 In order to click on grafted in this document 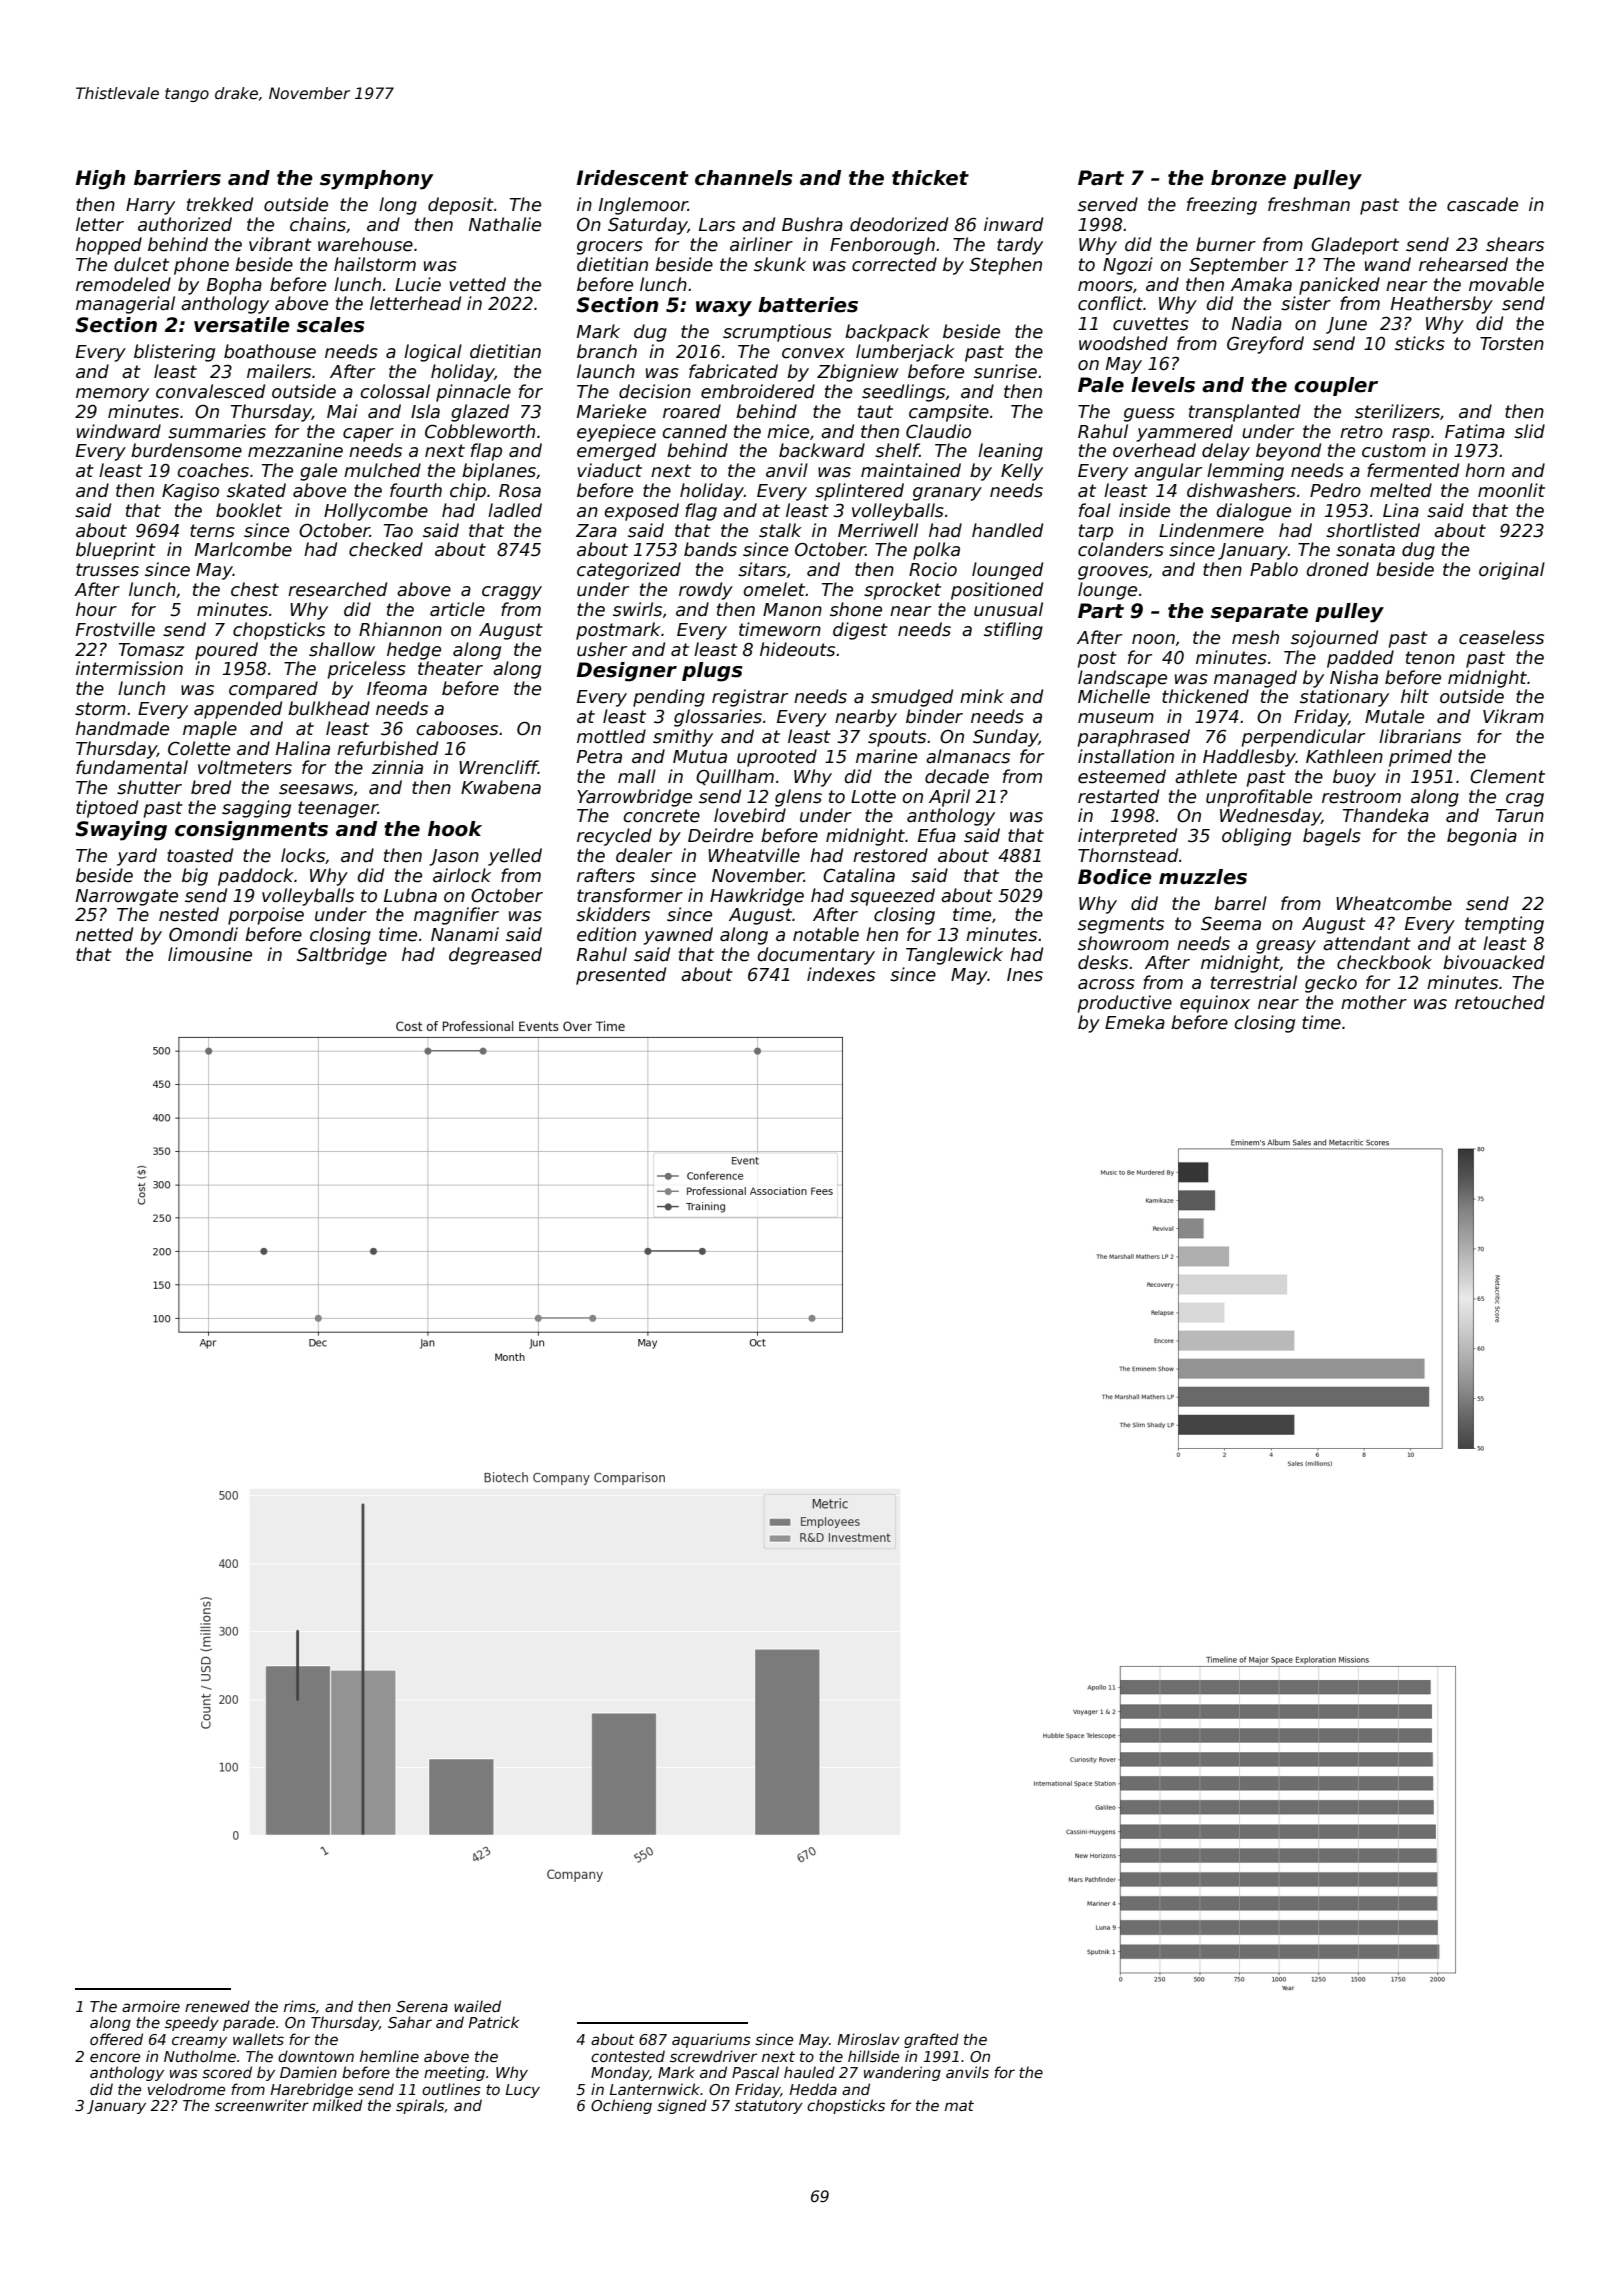, I will do `click(931, 2040)`.
